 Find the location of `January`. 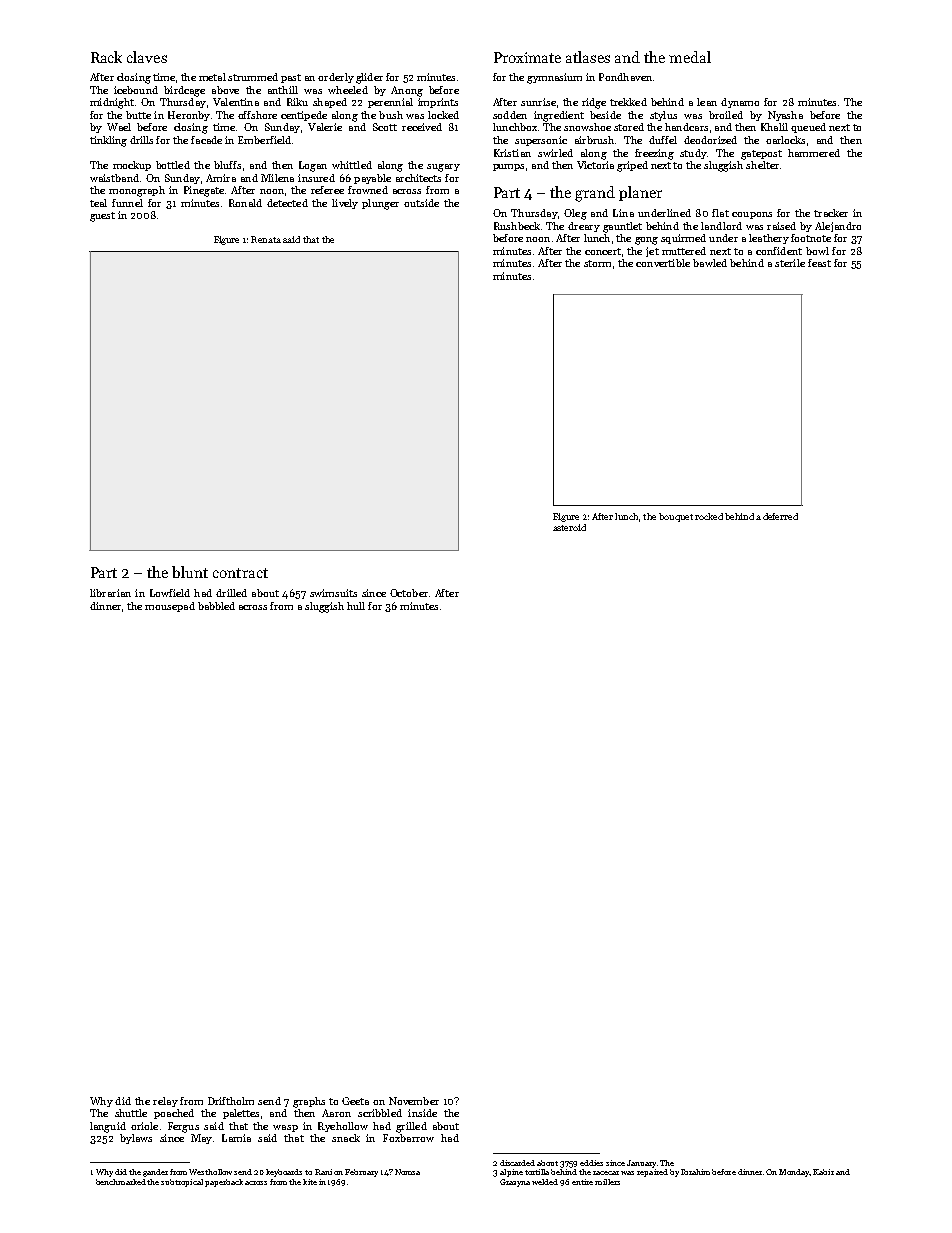

January is located at coordinates (641, 1164).
